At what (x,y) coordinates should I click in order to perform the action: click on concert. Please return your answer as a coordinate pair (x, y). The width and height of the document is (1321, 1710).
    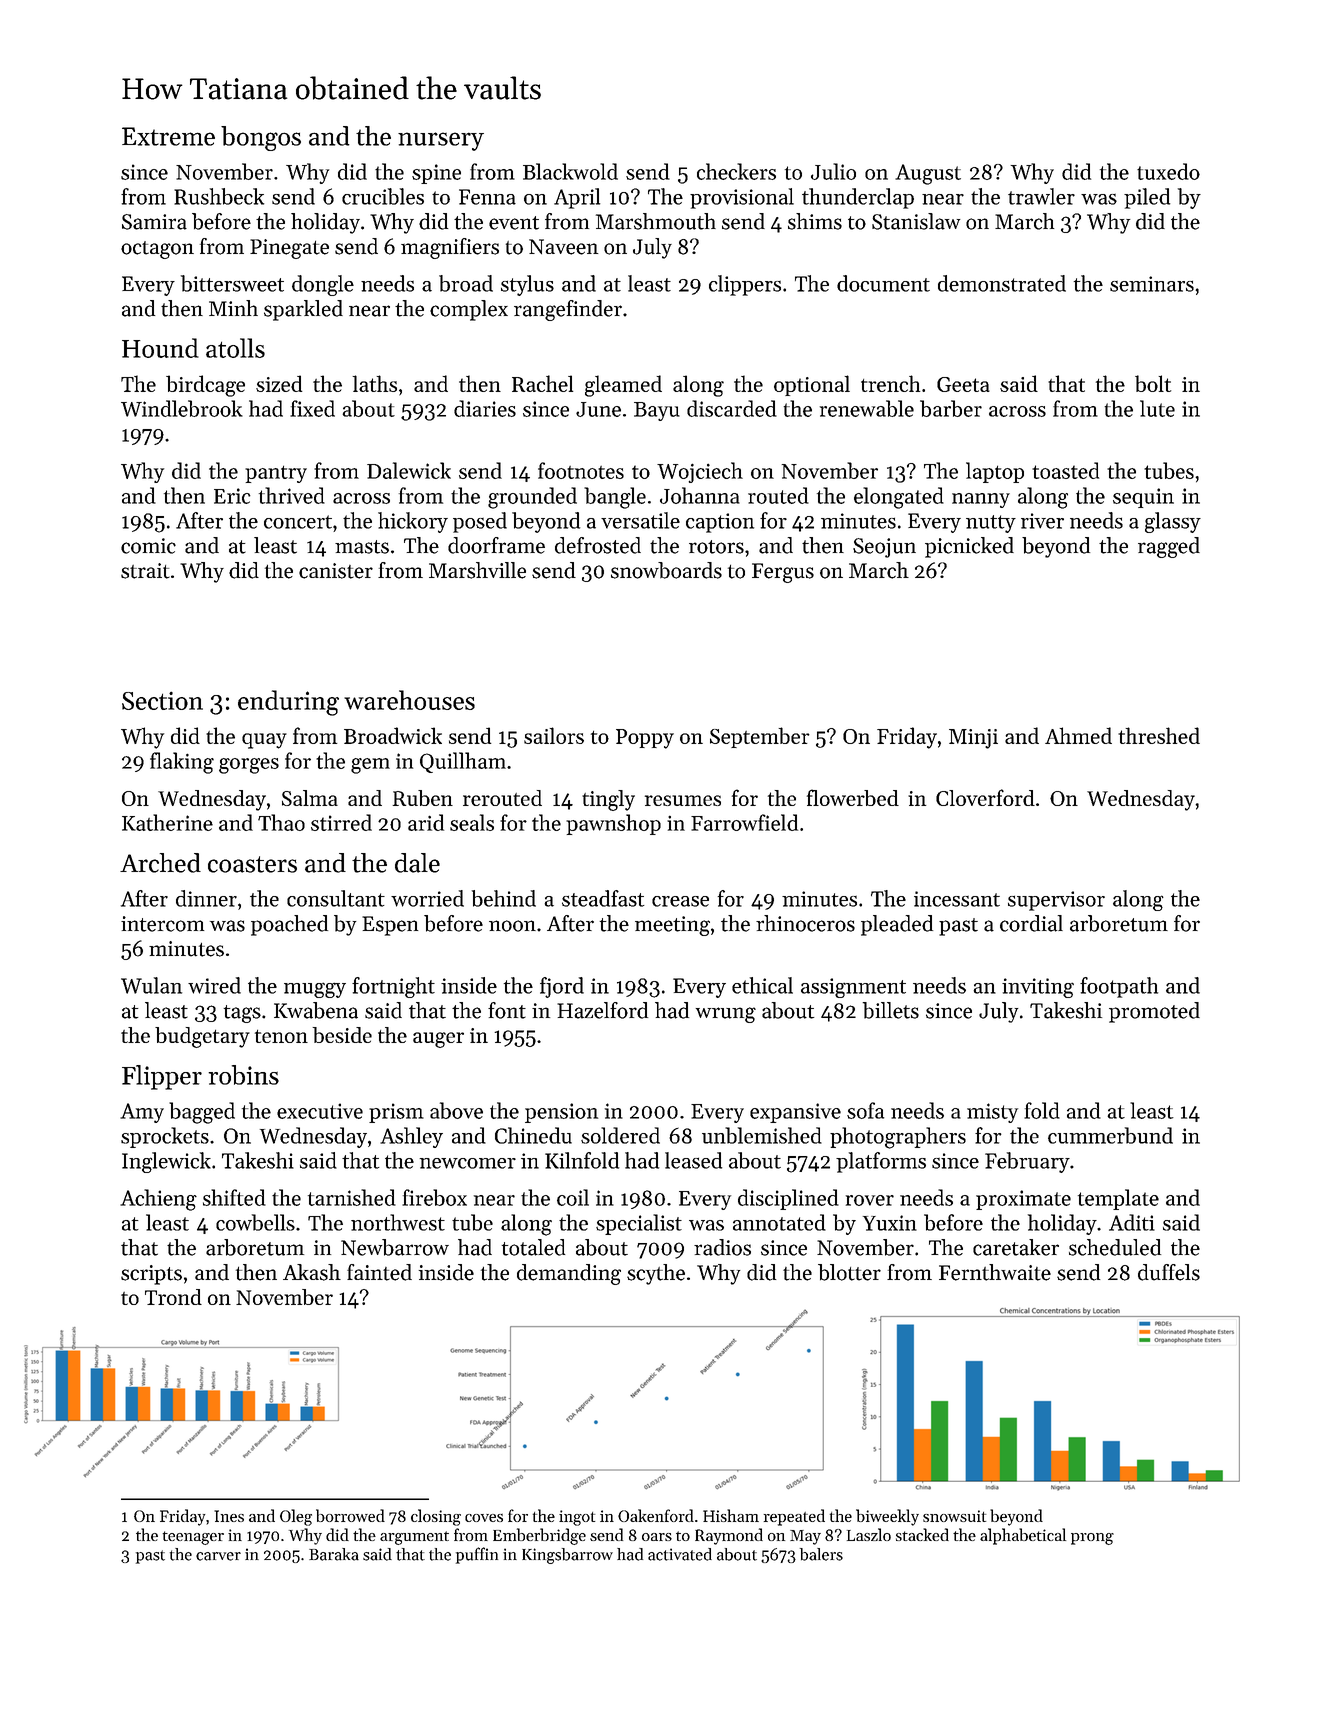
    Looking at the image, I should click on (298, 522).
